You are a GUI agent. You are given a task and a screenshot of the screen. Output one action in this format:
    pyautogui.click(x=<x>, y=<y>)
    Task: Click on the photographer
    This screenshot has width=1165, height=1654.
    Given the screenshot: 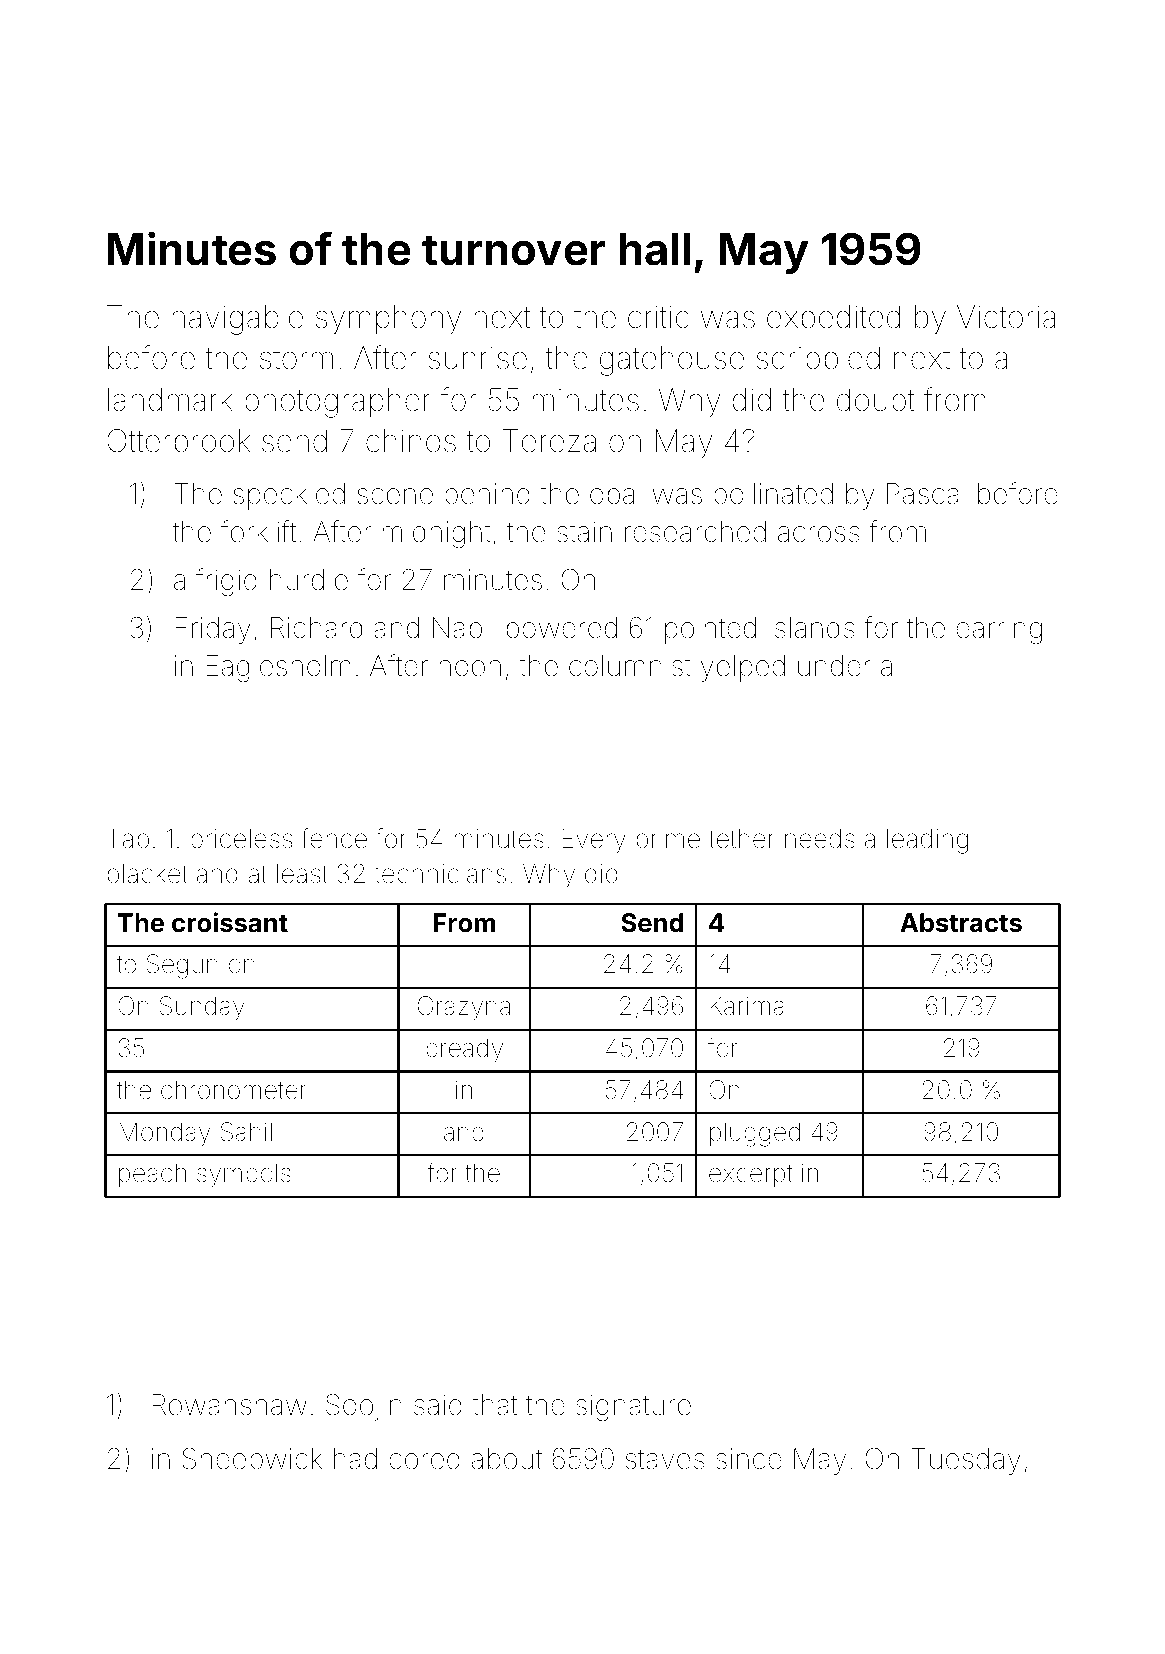 What is the action you would take?
    pyautogui.click(x=337, y=403)
